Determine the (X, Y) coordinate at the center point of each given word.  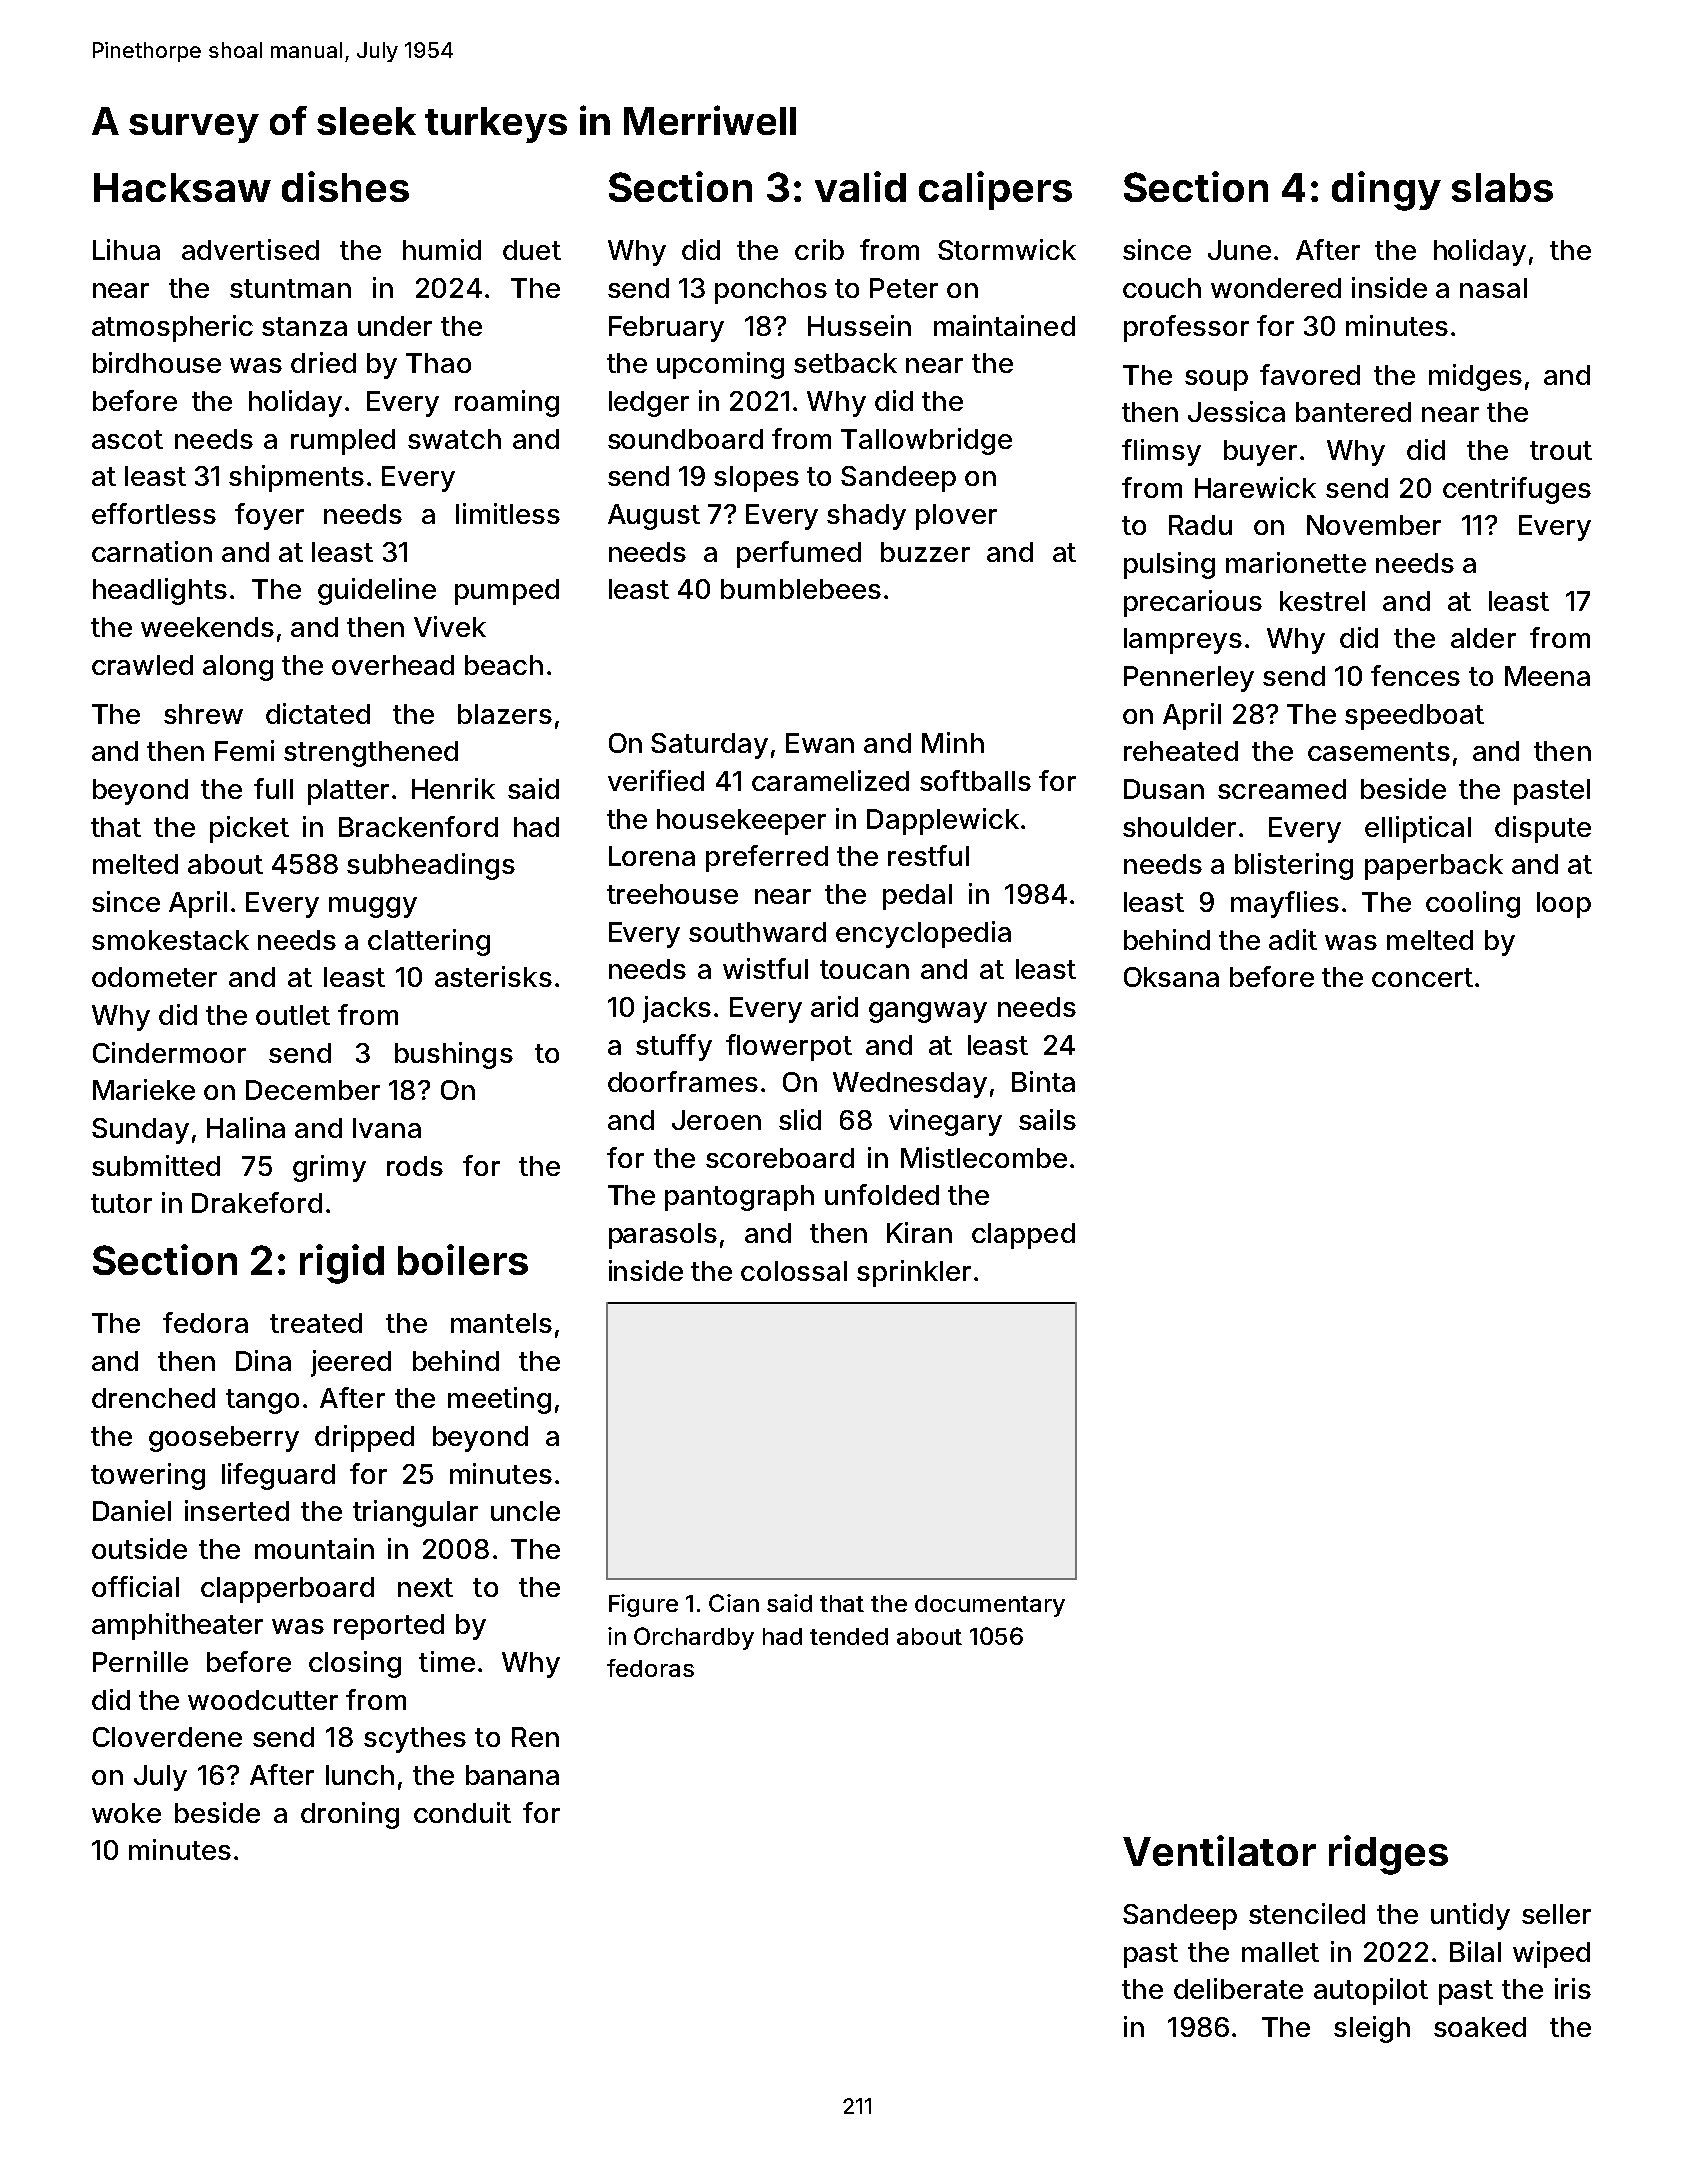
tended (849, 1636)
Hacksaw (182, 187)
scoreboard (780, 1158)
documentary (990, 1606)
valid (860, 186)
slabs (1502, 187)
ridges (1388, 1855)
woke (126, 1813)
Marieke (144, 1089)
